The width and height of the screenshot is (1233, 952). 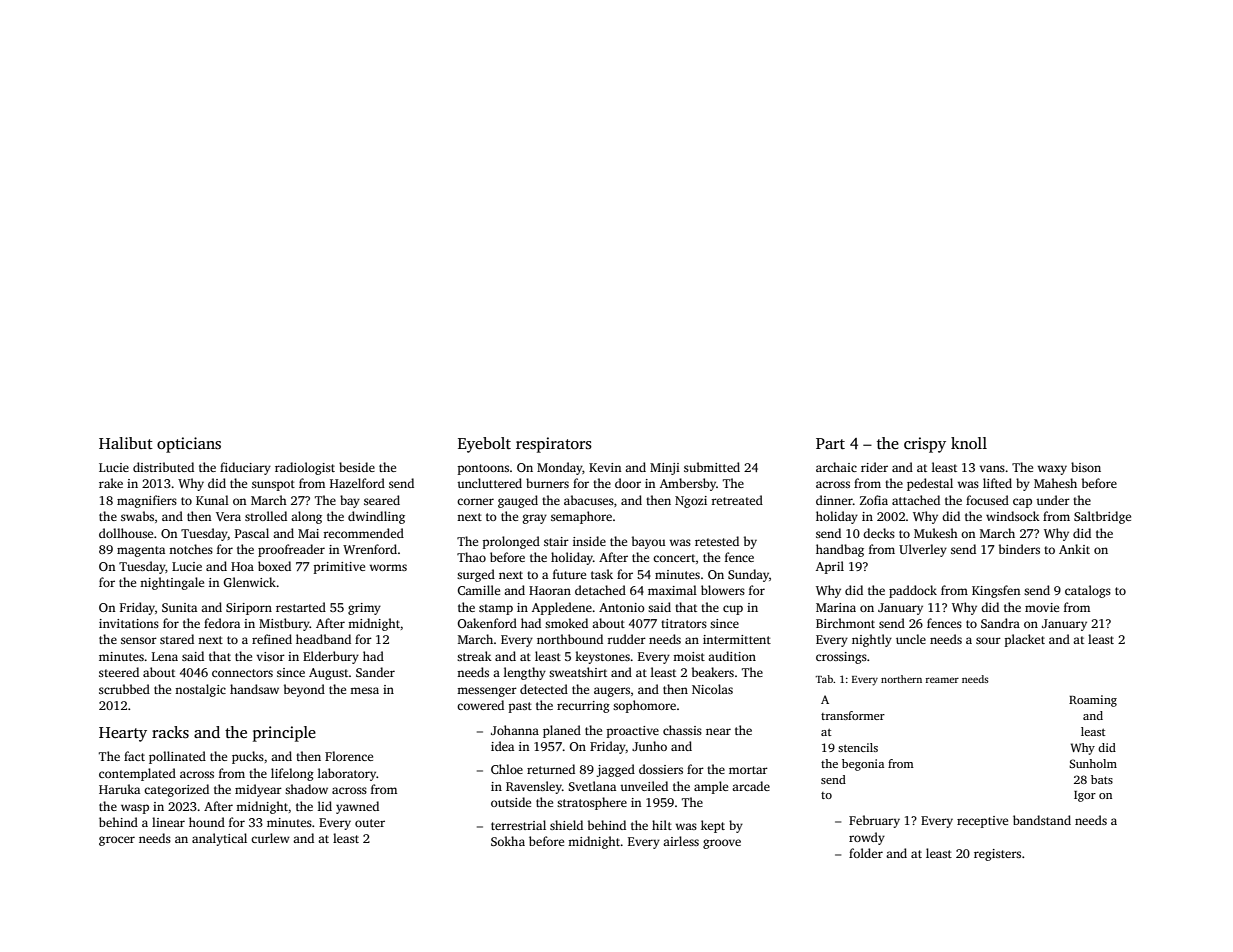 I want to click on Junho, so click(x=649, y=746).
